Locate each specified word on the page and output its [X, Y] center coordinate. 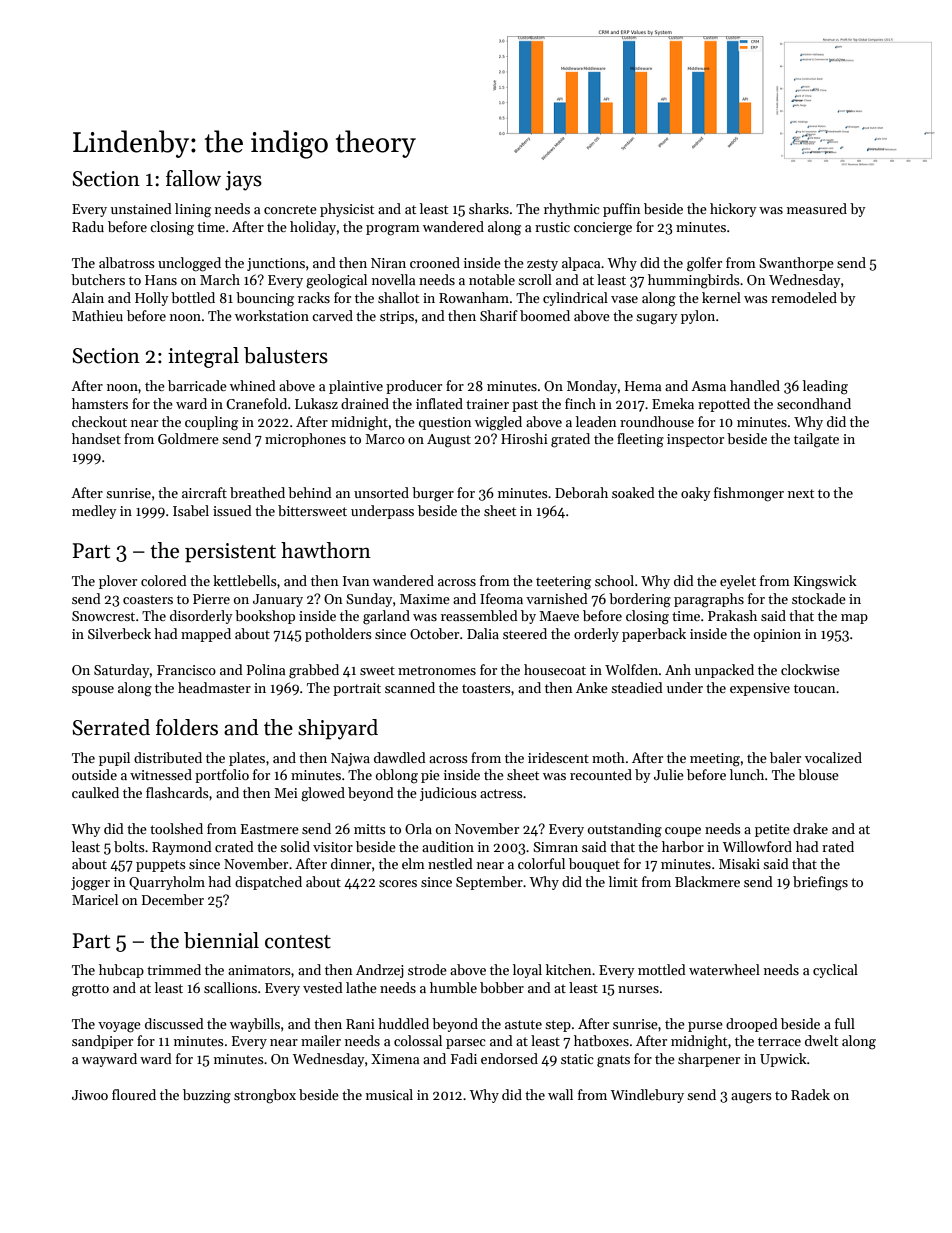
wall [560, 1094]
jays [243, 181]
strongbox [265, 1096]
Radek [810, 1094]
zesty [542, 265]
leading [825, 387]
